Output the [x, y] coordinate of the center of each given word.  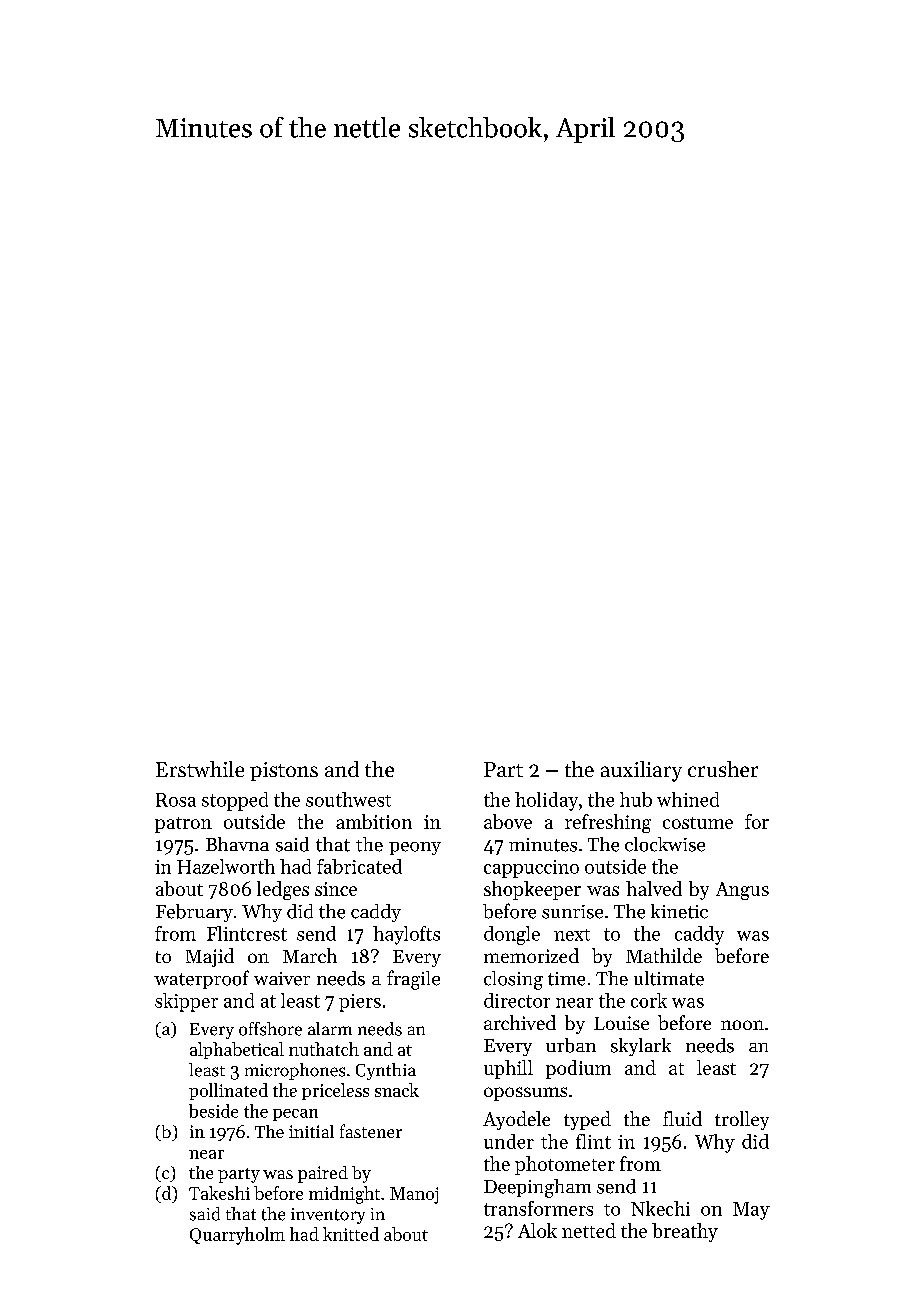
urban [571, 1045]
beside [213, 1111]
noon [742, 1025]
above [508, 821]
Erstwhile [200, 769]
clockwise [665, 844]
